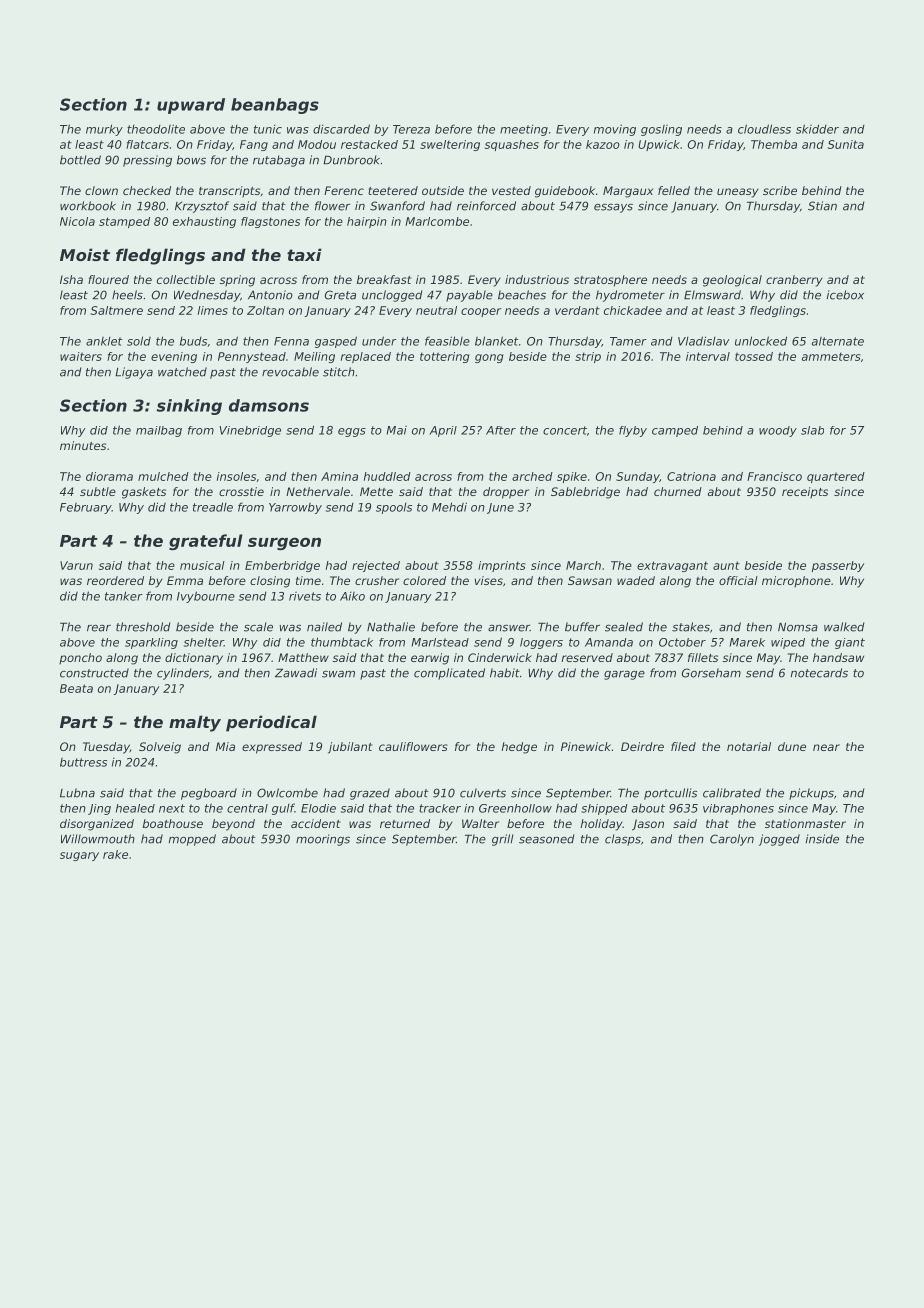 The height and width of the page is (1308, 924). I want to click on bottled, so click(80, 160).
